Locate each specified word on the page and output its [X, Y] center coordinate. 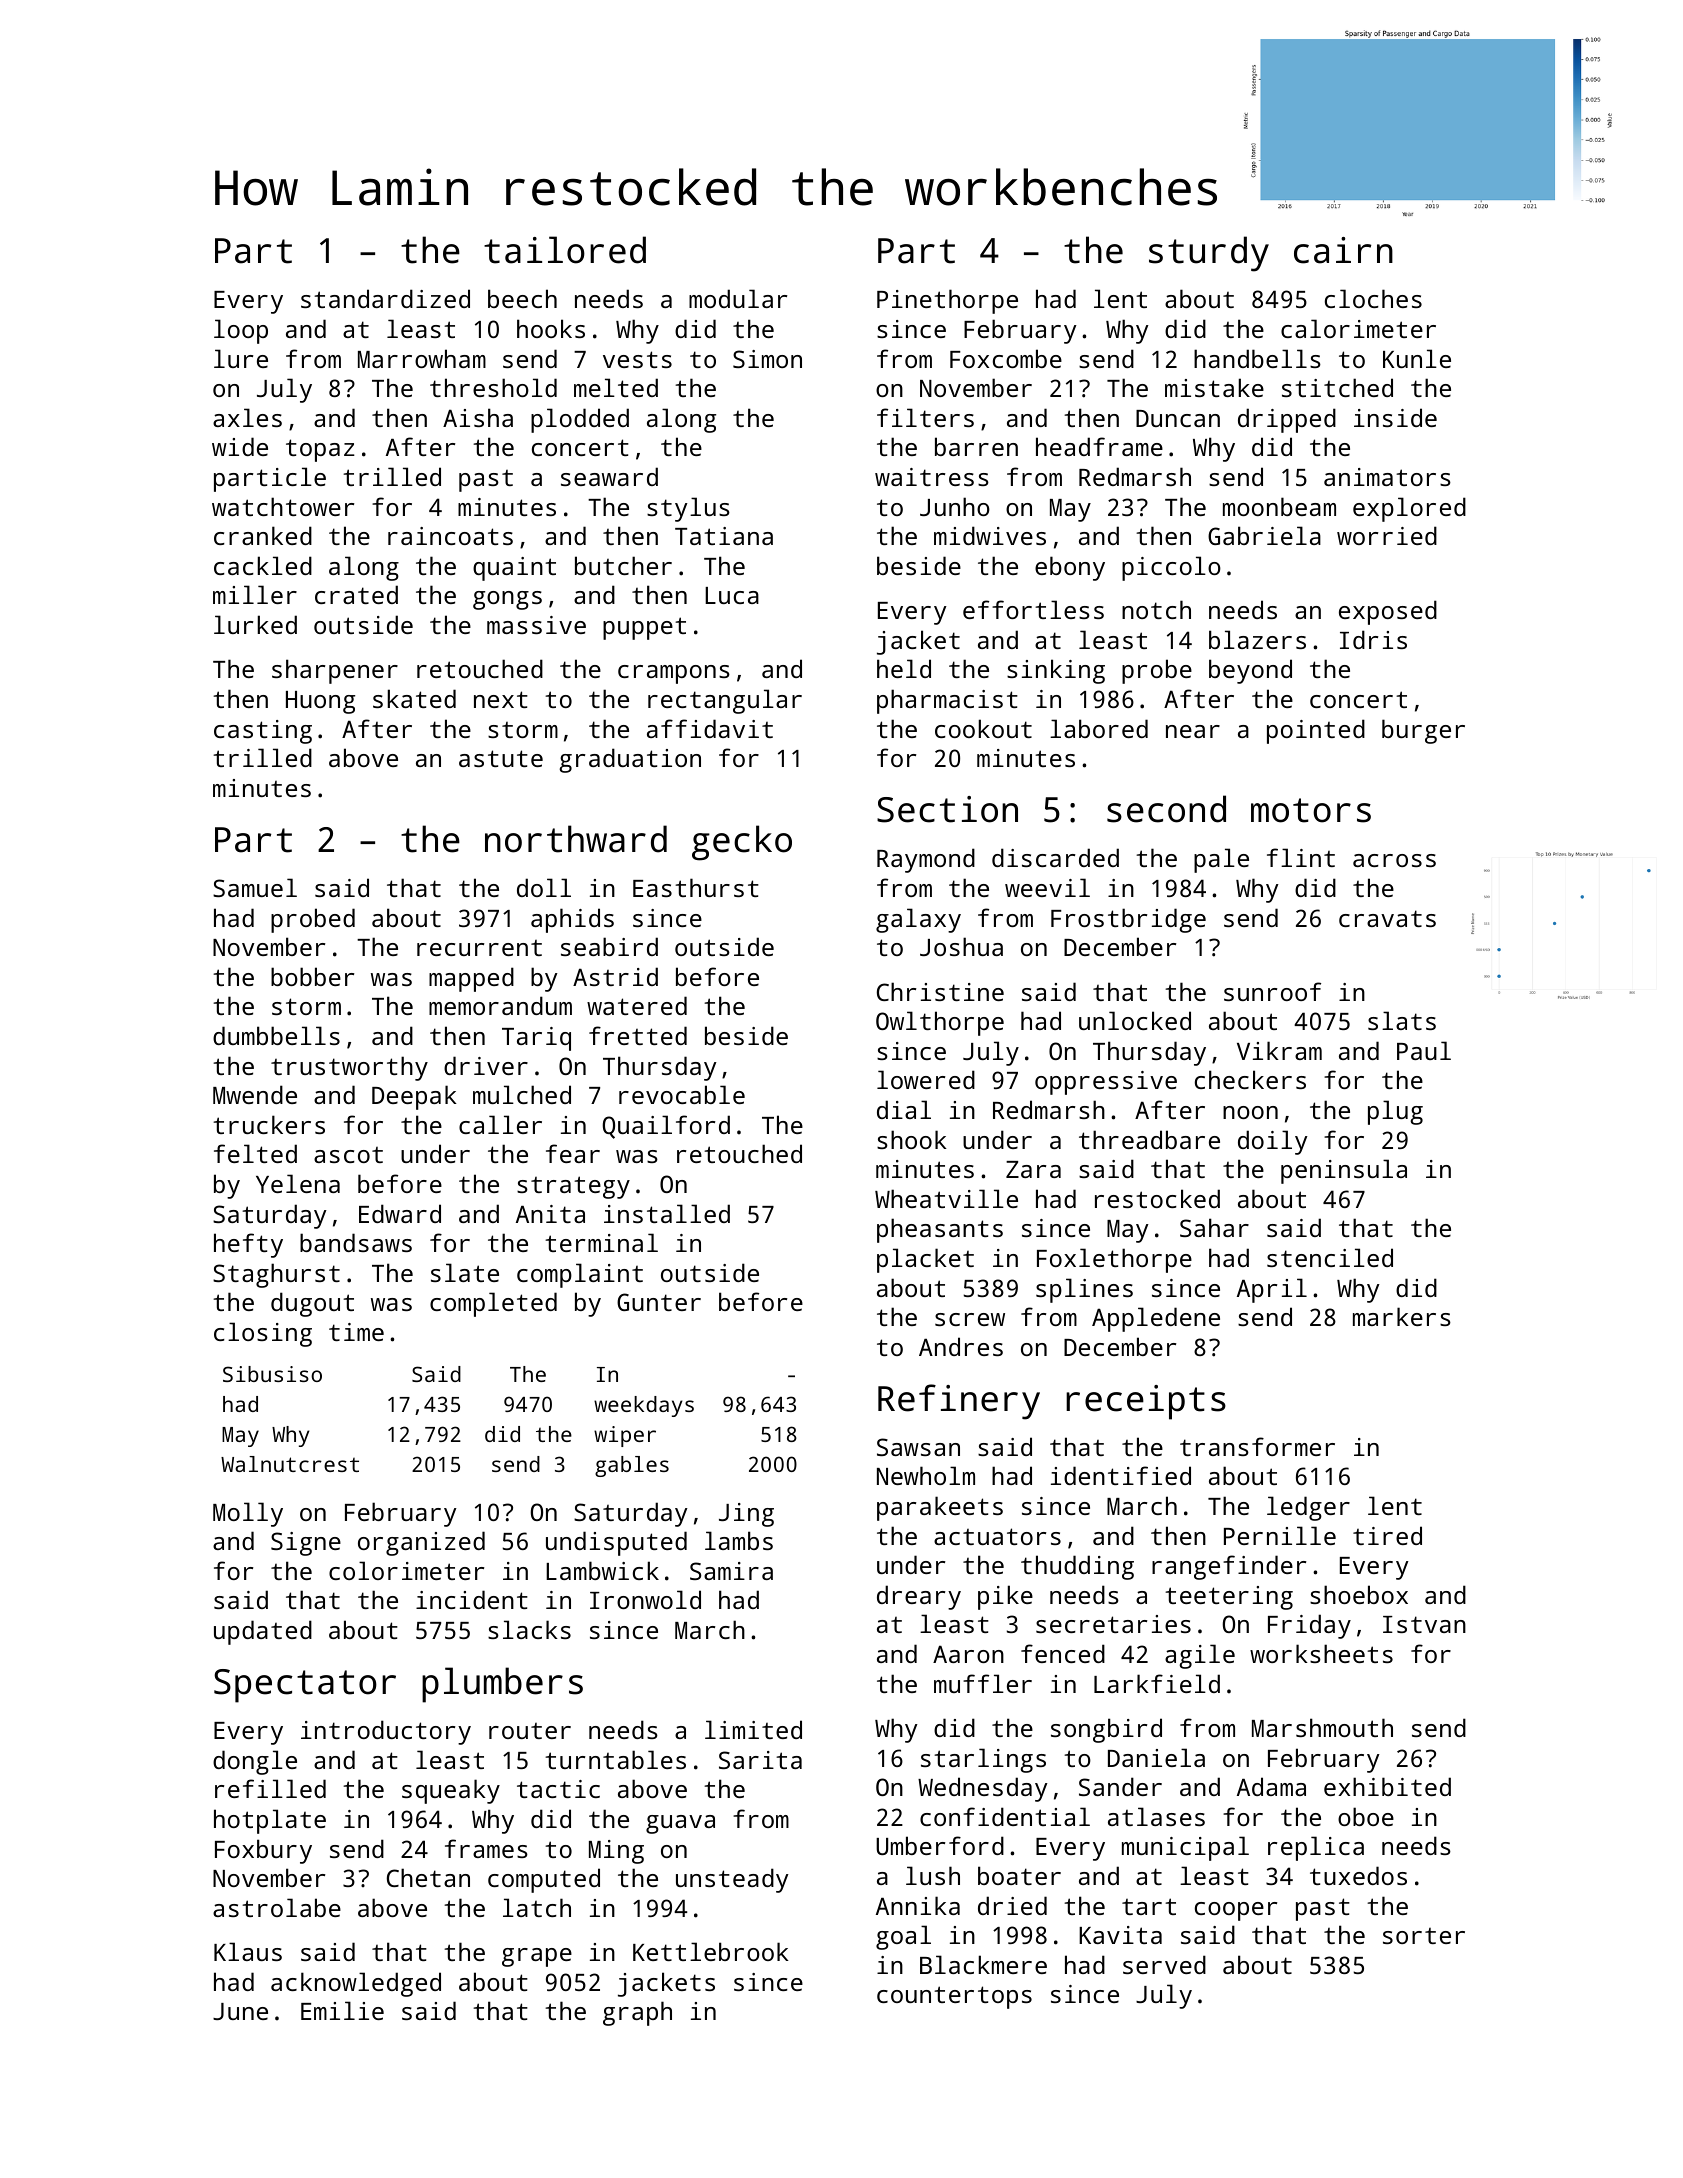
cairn [1343, 250]
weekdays [644, 1406]
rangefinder [1229, 1567]
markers [1402, 1316]
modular [738, 298]
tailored [565, 250]
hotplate [270, 1821]
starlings [983, 1760]
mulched [522, 1094]
